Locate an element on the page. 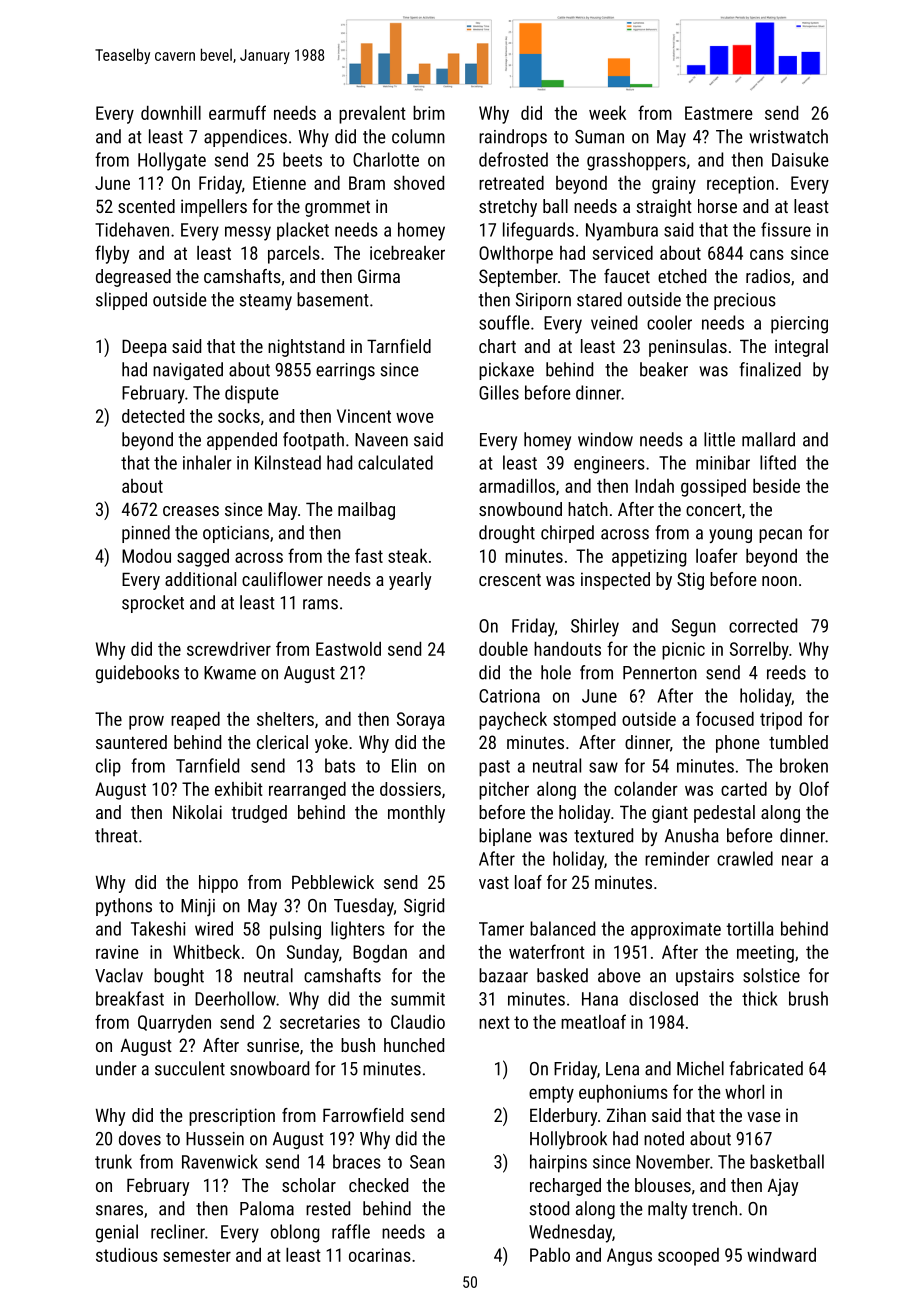 This image has width=924, height=1308. prescription is located at coordinates (232, 1117).
